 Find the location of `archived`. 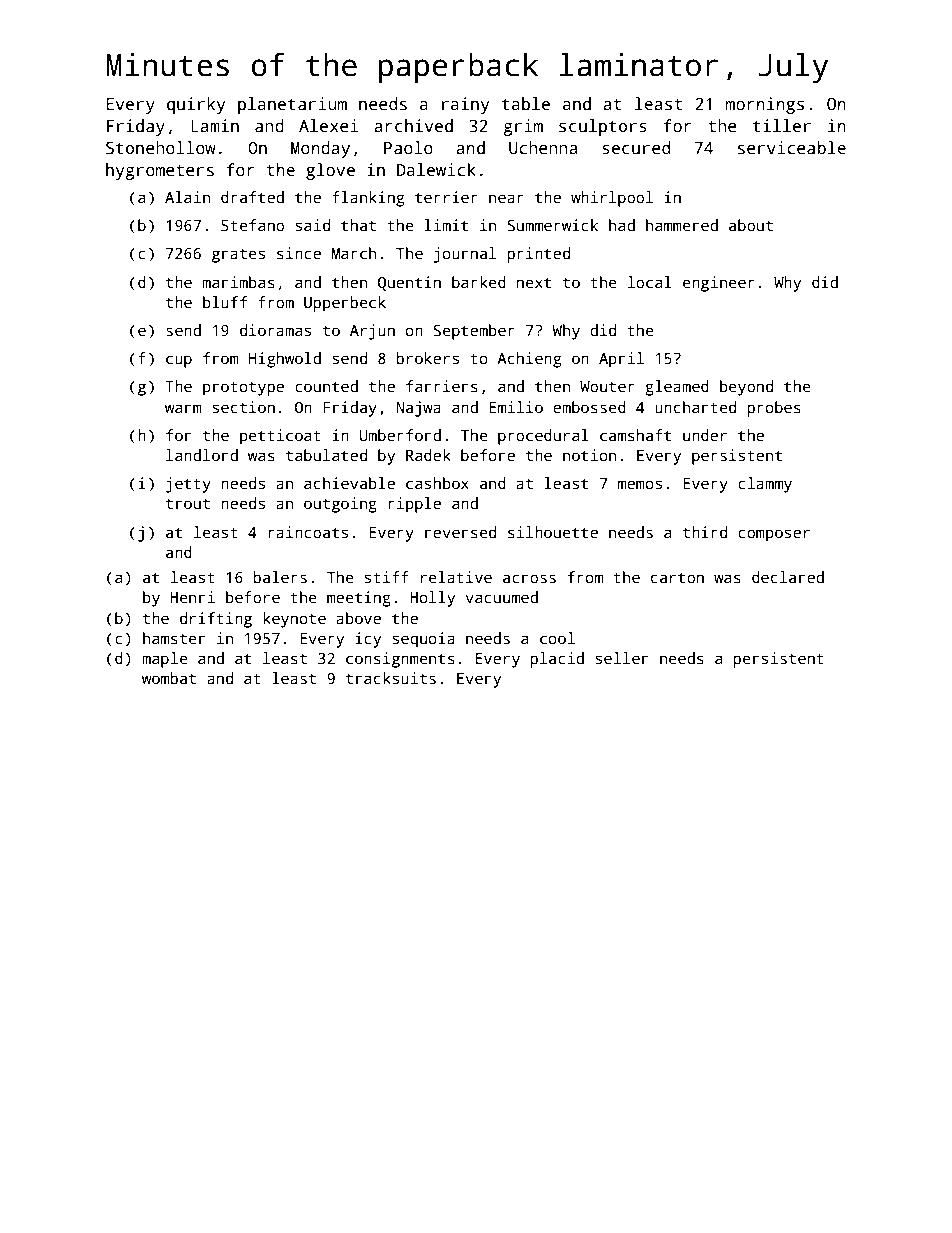

archived is located at coordinates (413, 126).
